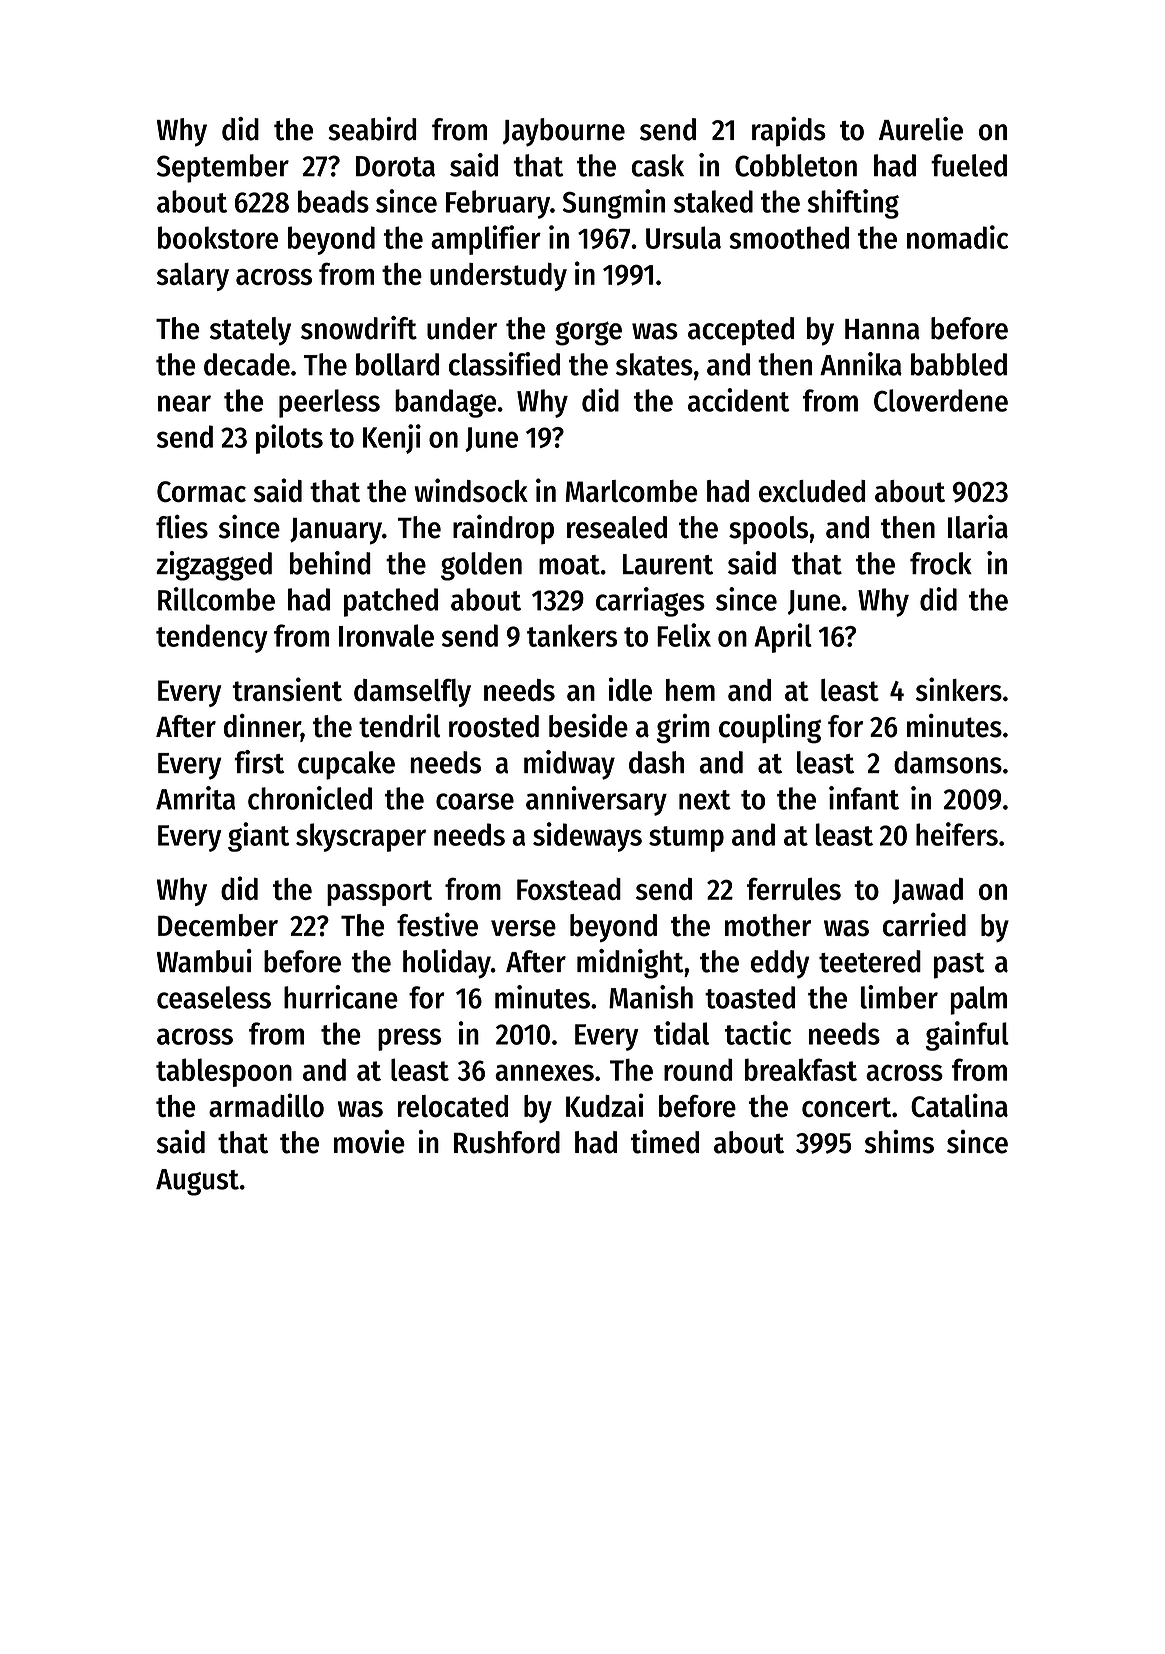 The image size is (1165, 1654). I want to click on behind, so click(330, 563).
